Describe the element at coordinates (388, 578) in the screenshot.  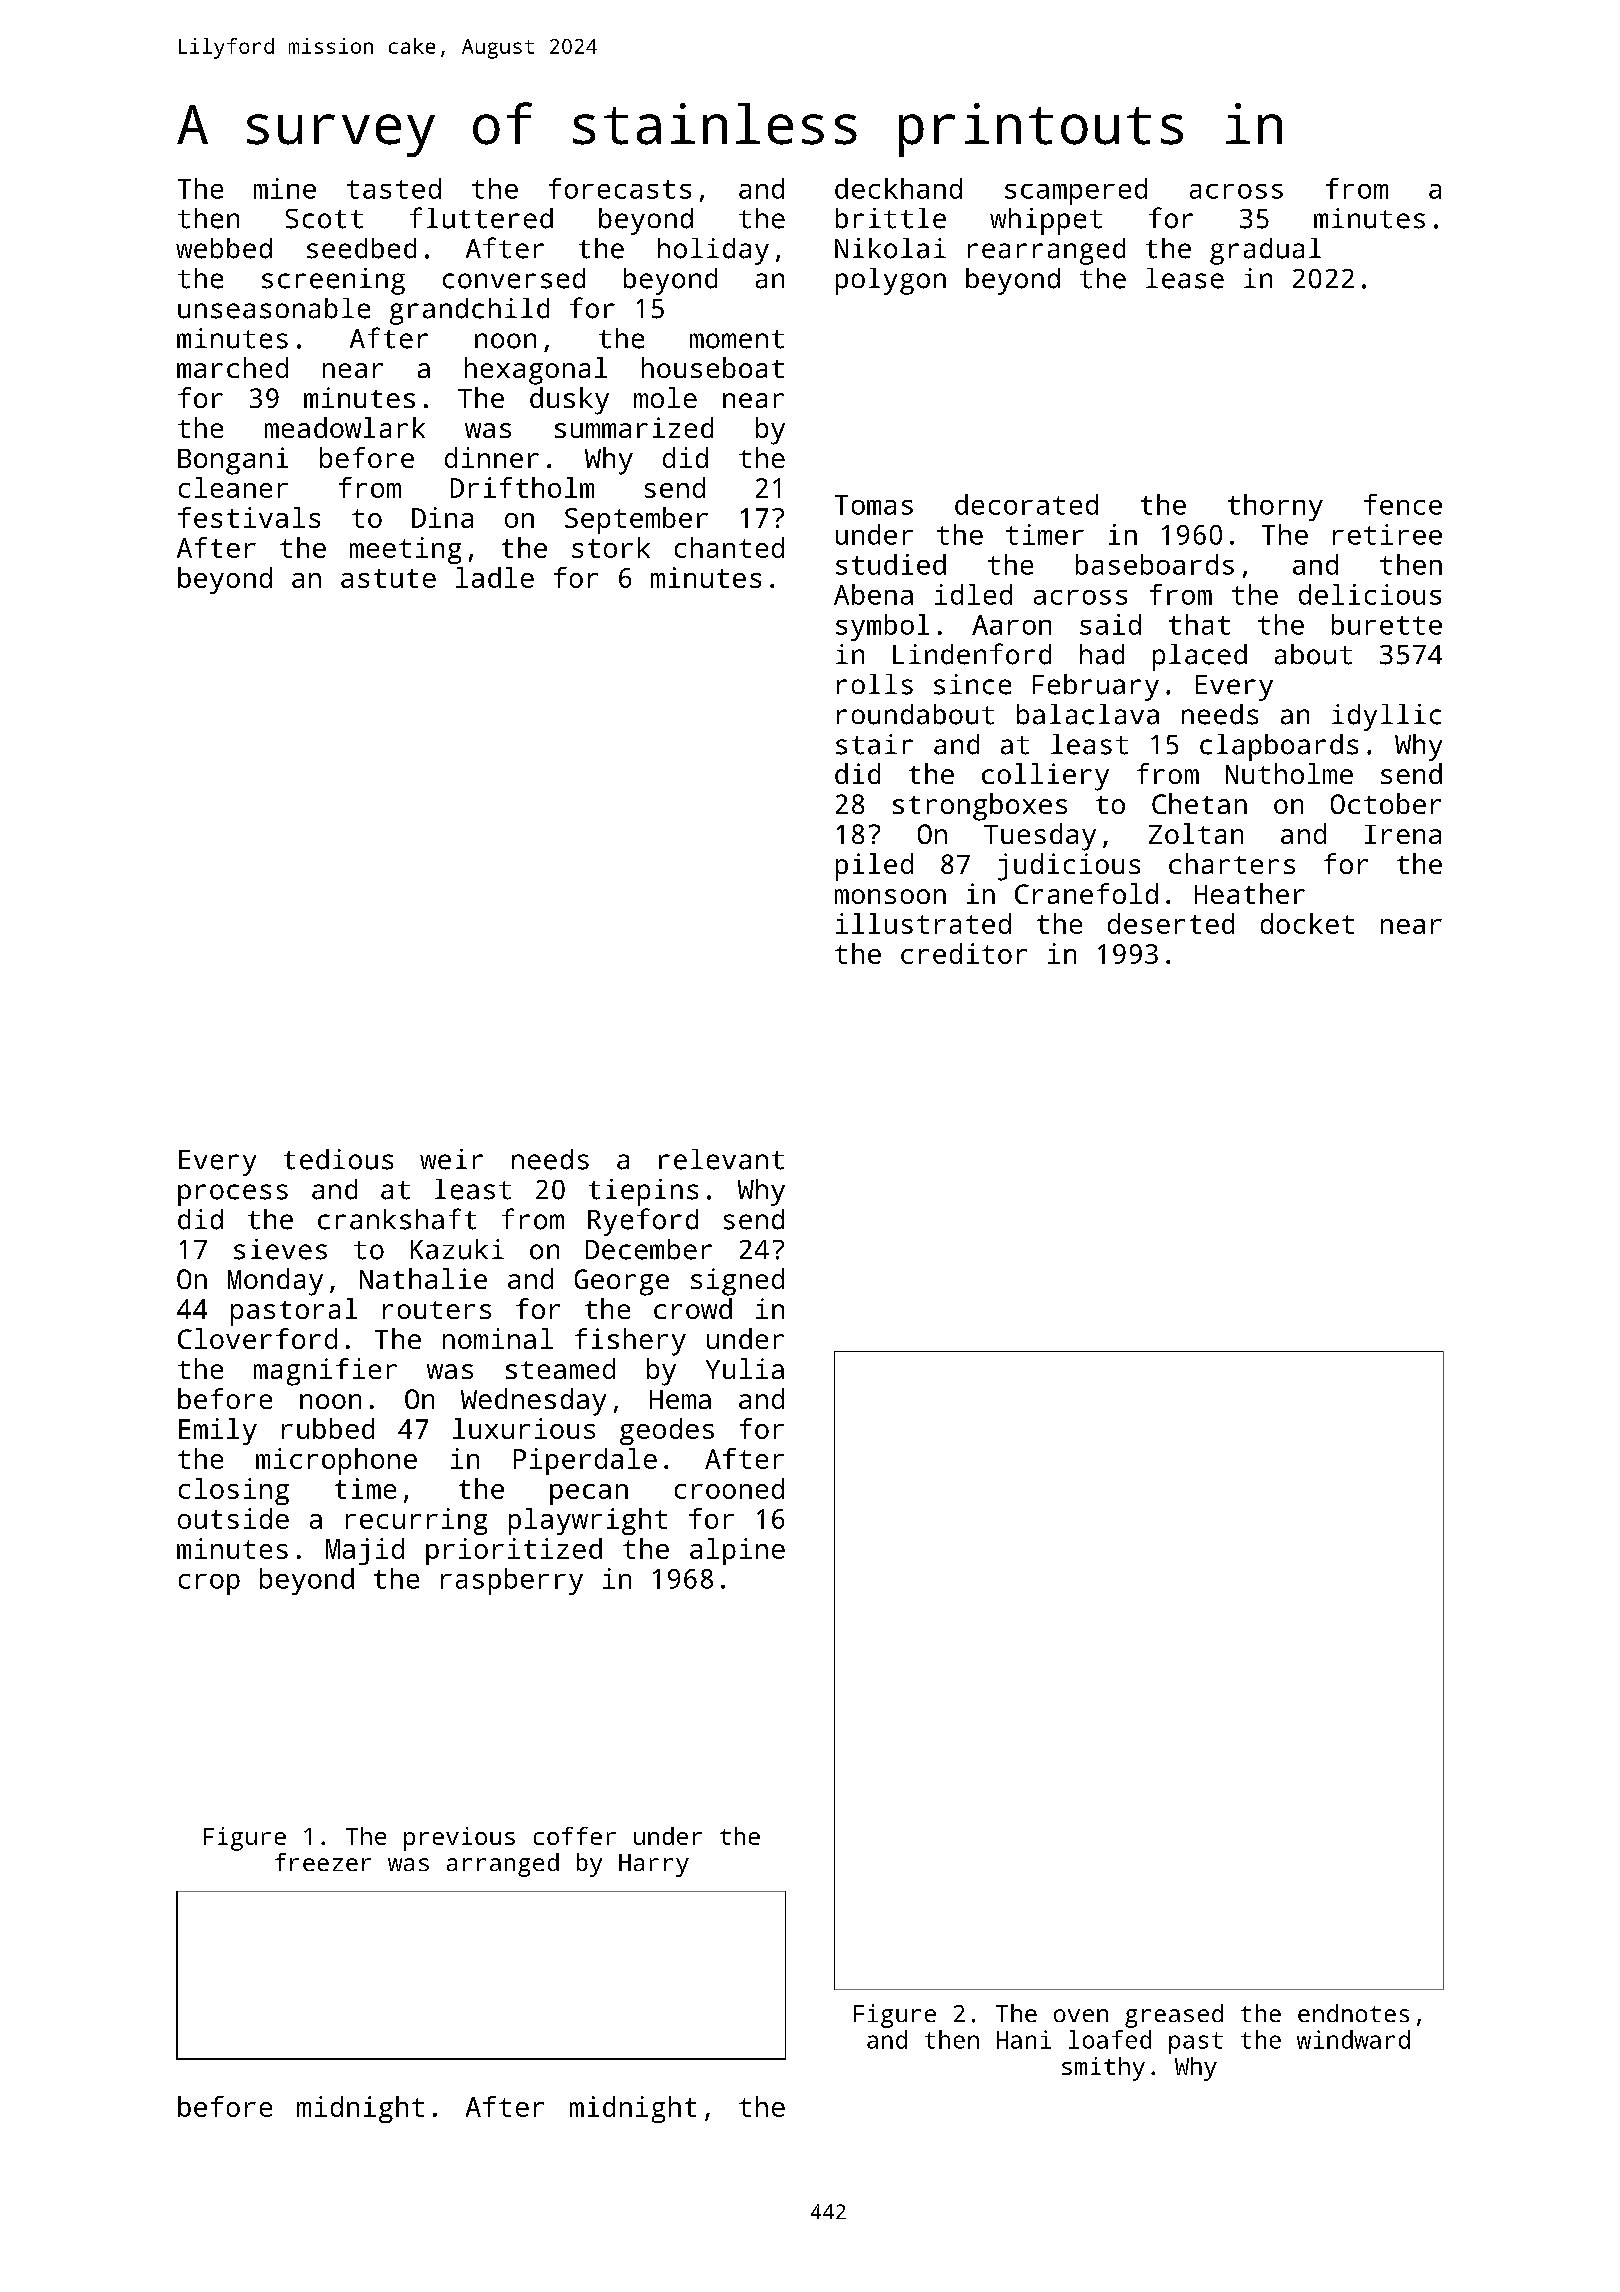
I see `astute` at that location.
